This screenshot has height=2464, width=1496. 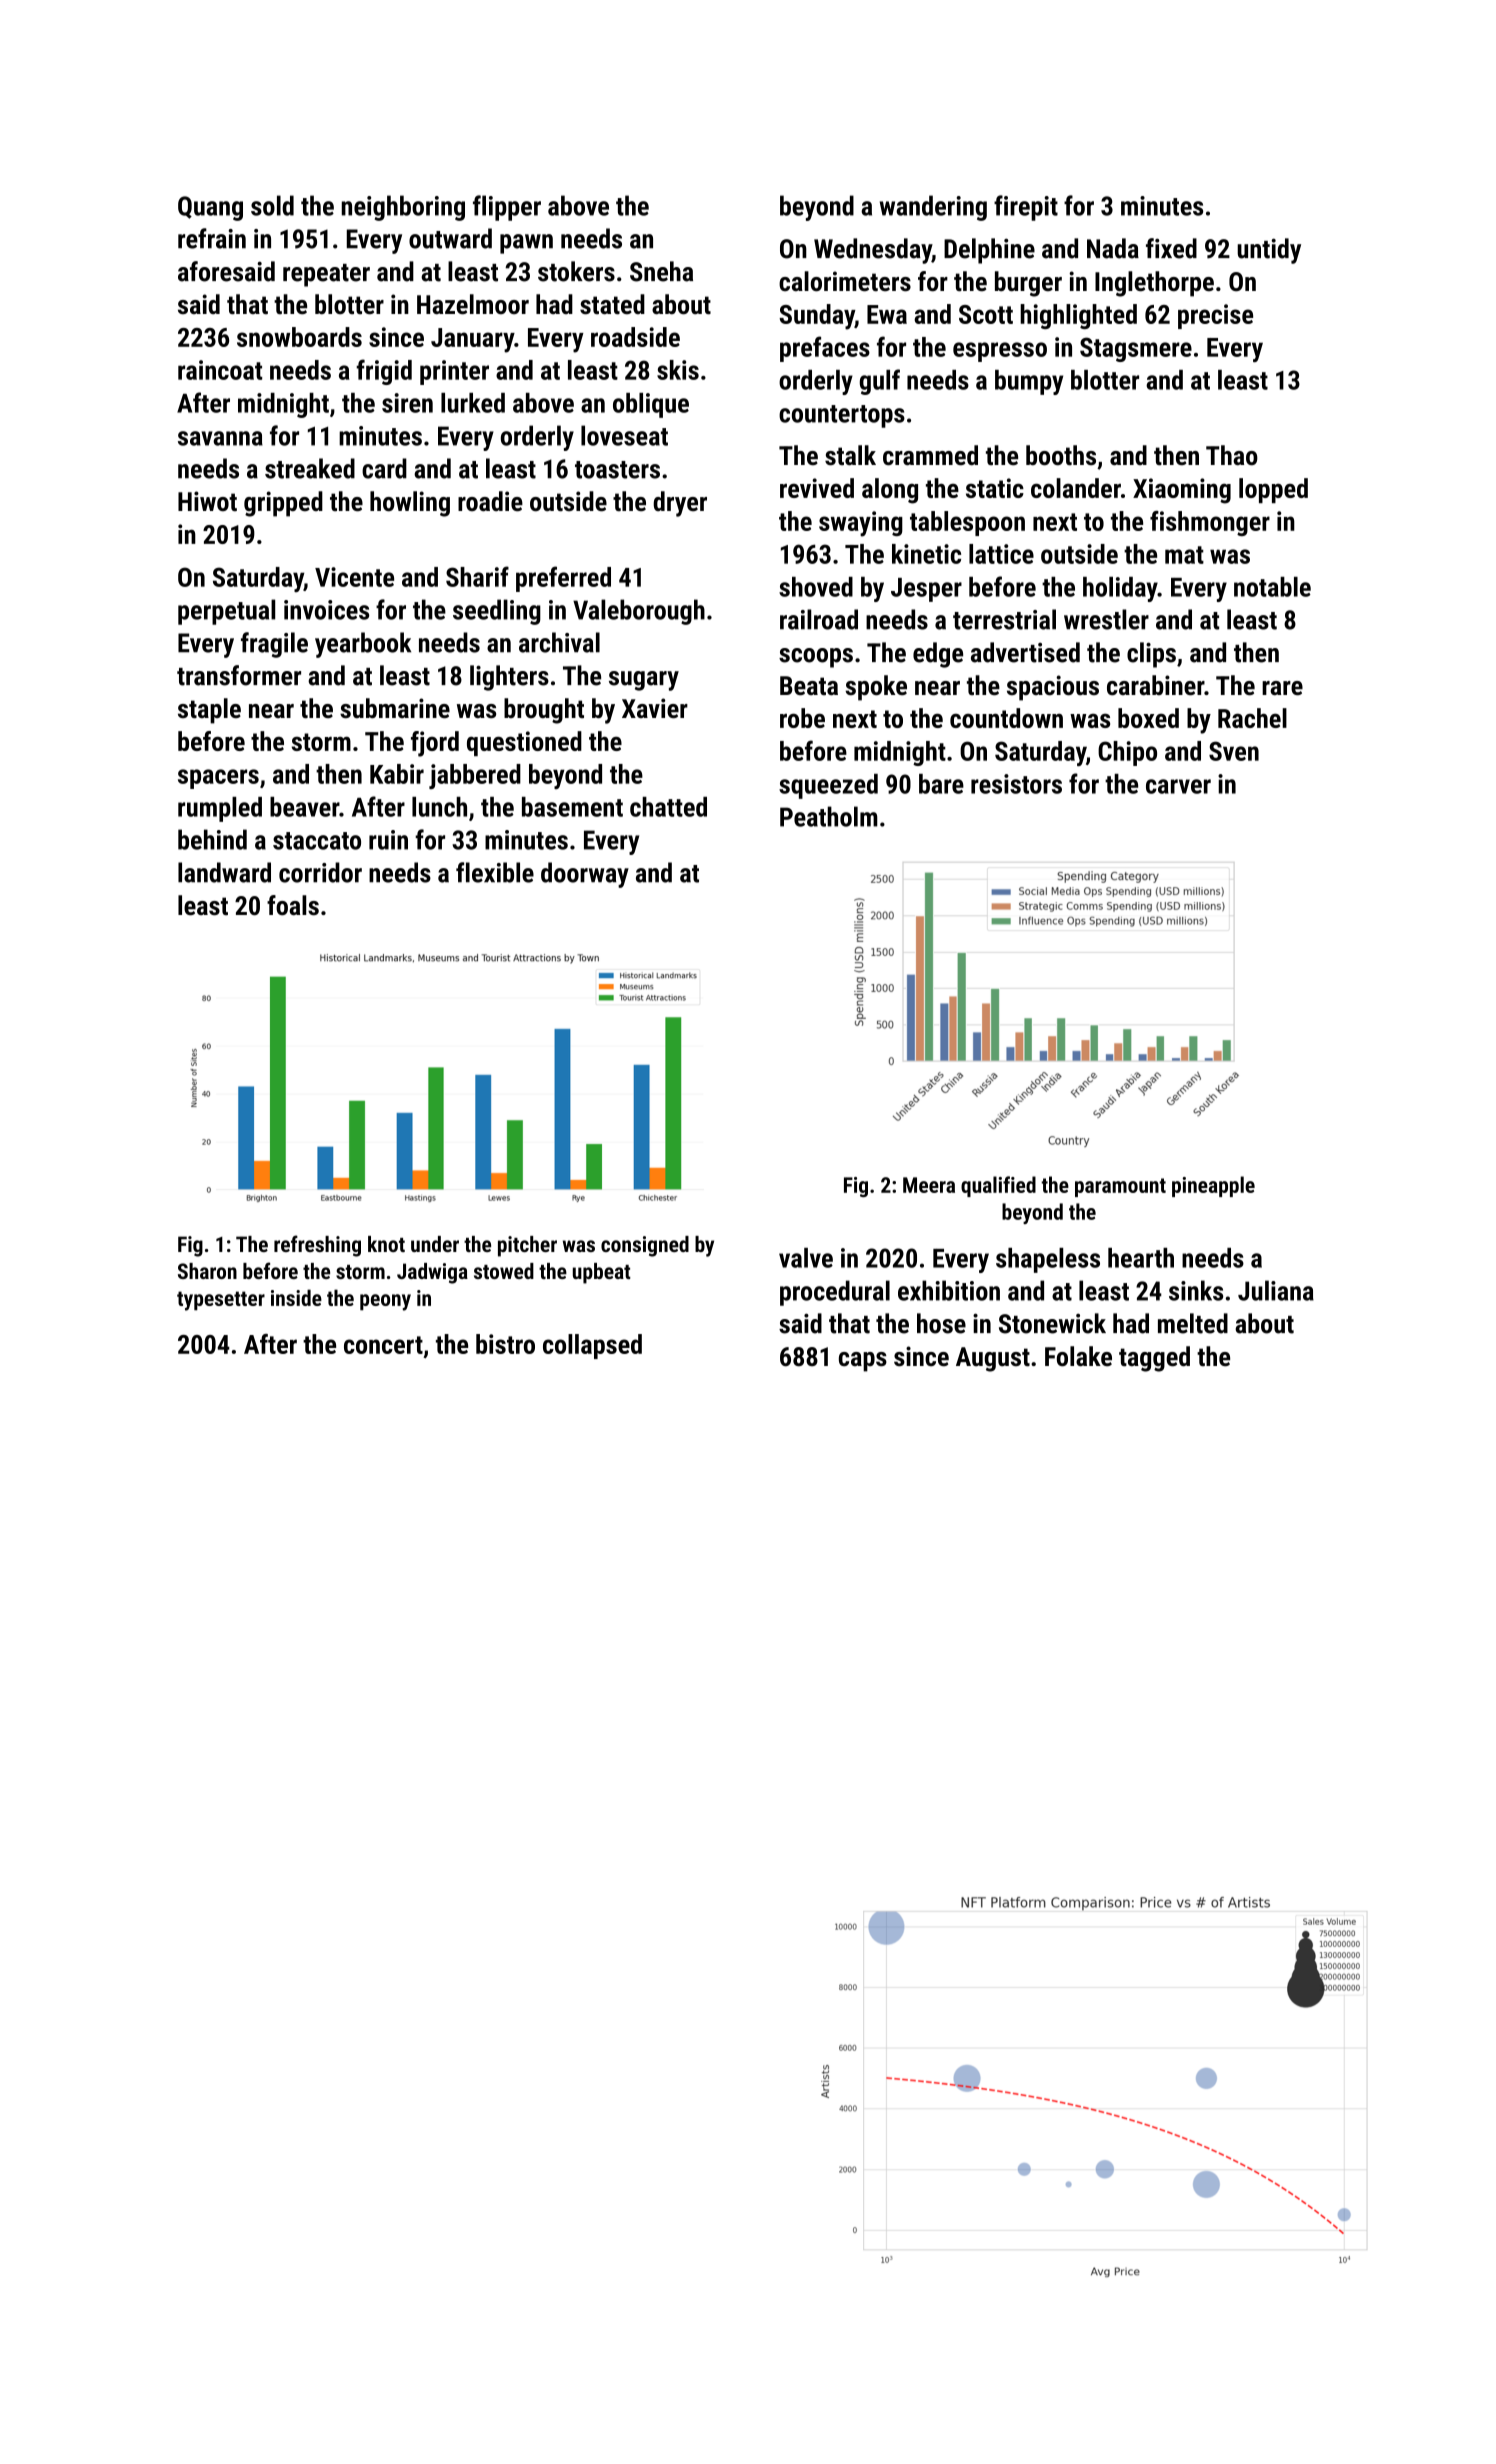 I want to click on pineapple, so click(x=1213, y=1186).
